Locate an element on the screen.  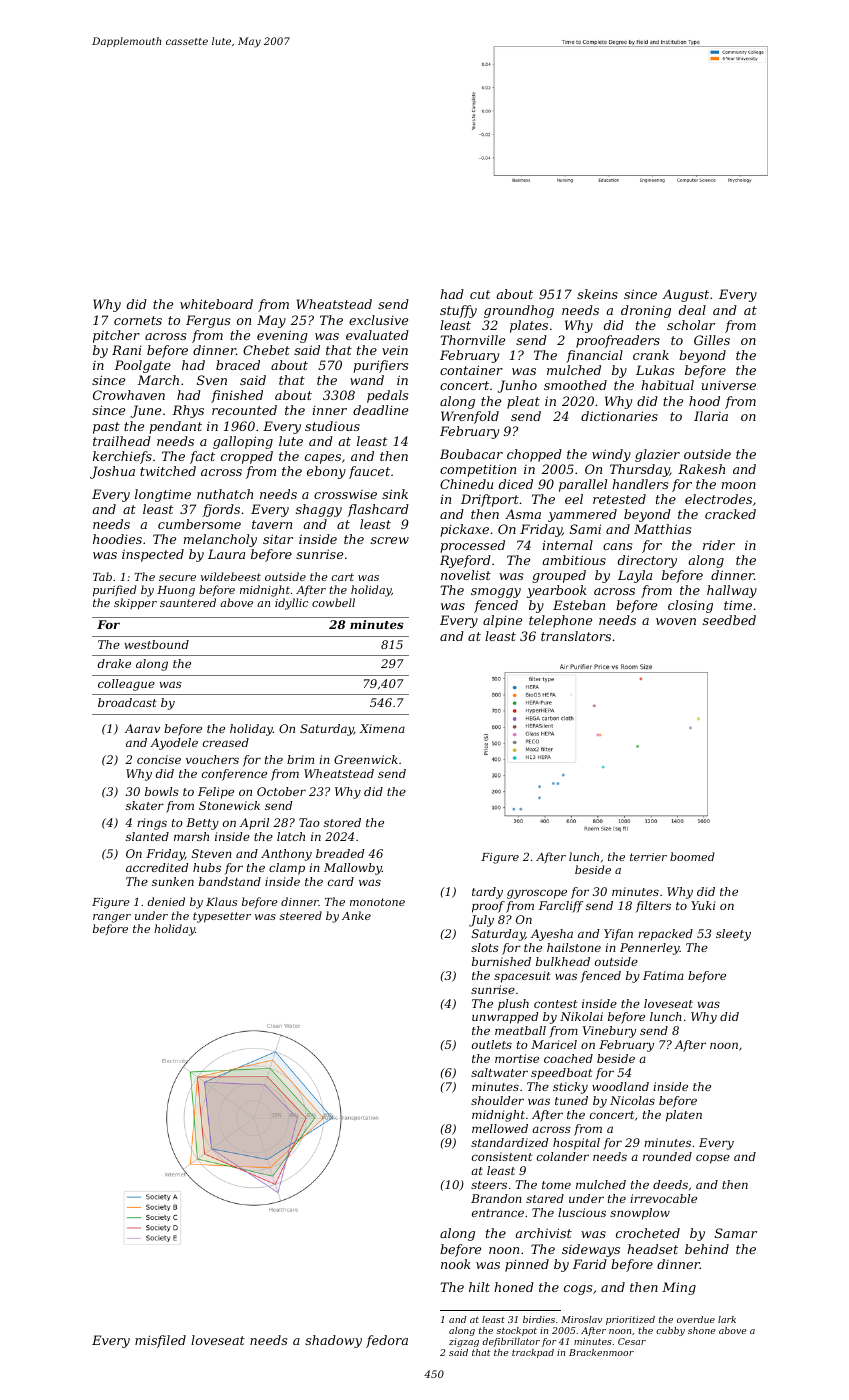
cornets is located at coordinates (138, 320).
